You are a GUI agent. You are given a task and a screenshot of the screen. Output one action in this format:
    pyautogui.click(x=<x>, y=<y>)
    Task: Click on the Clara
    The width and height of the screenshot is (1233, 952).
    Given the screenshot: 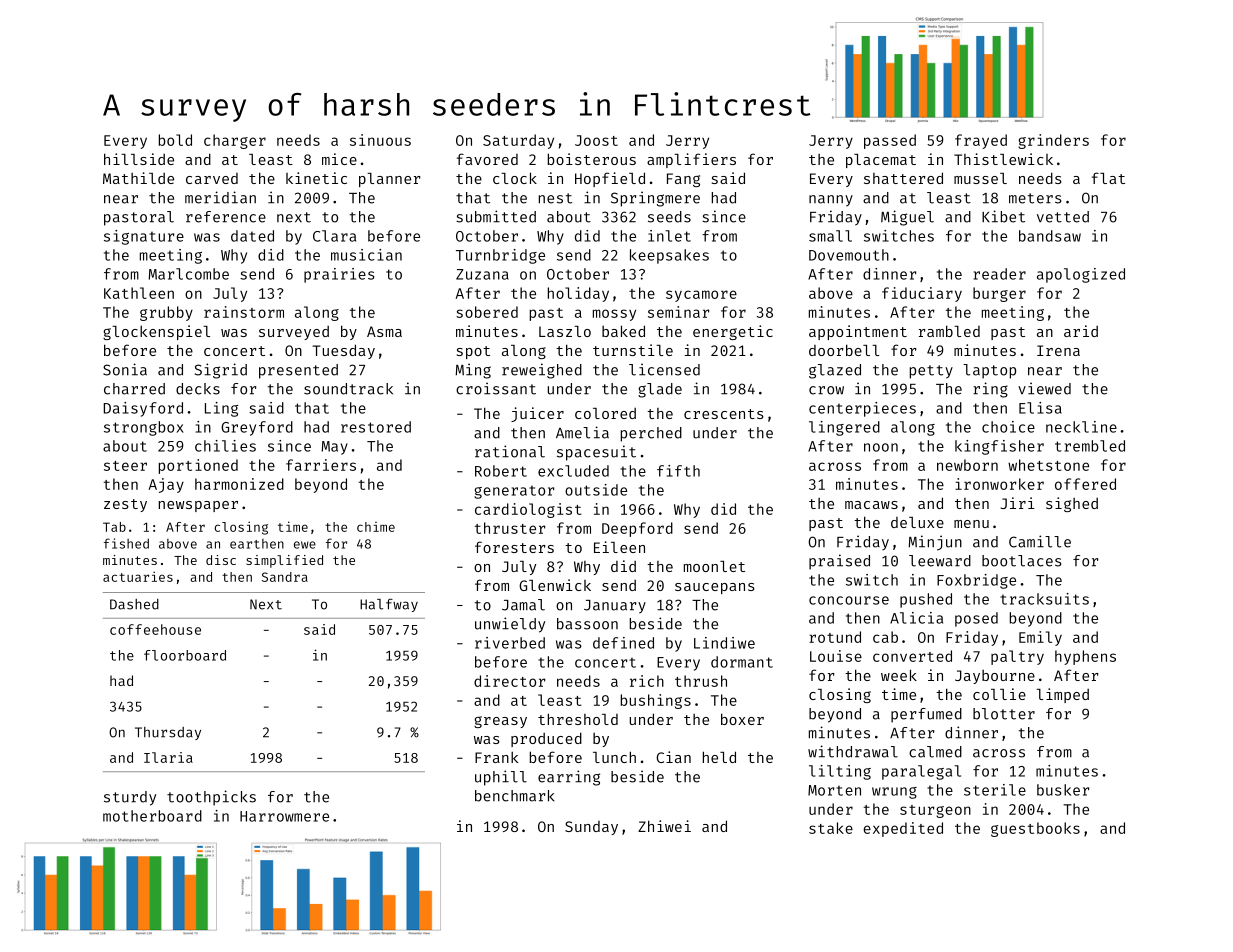 What is the action you would take?
    pyautogui.click(x=334, y=236)
